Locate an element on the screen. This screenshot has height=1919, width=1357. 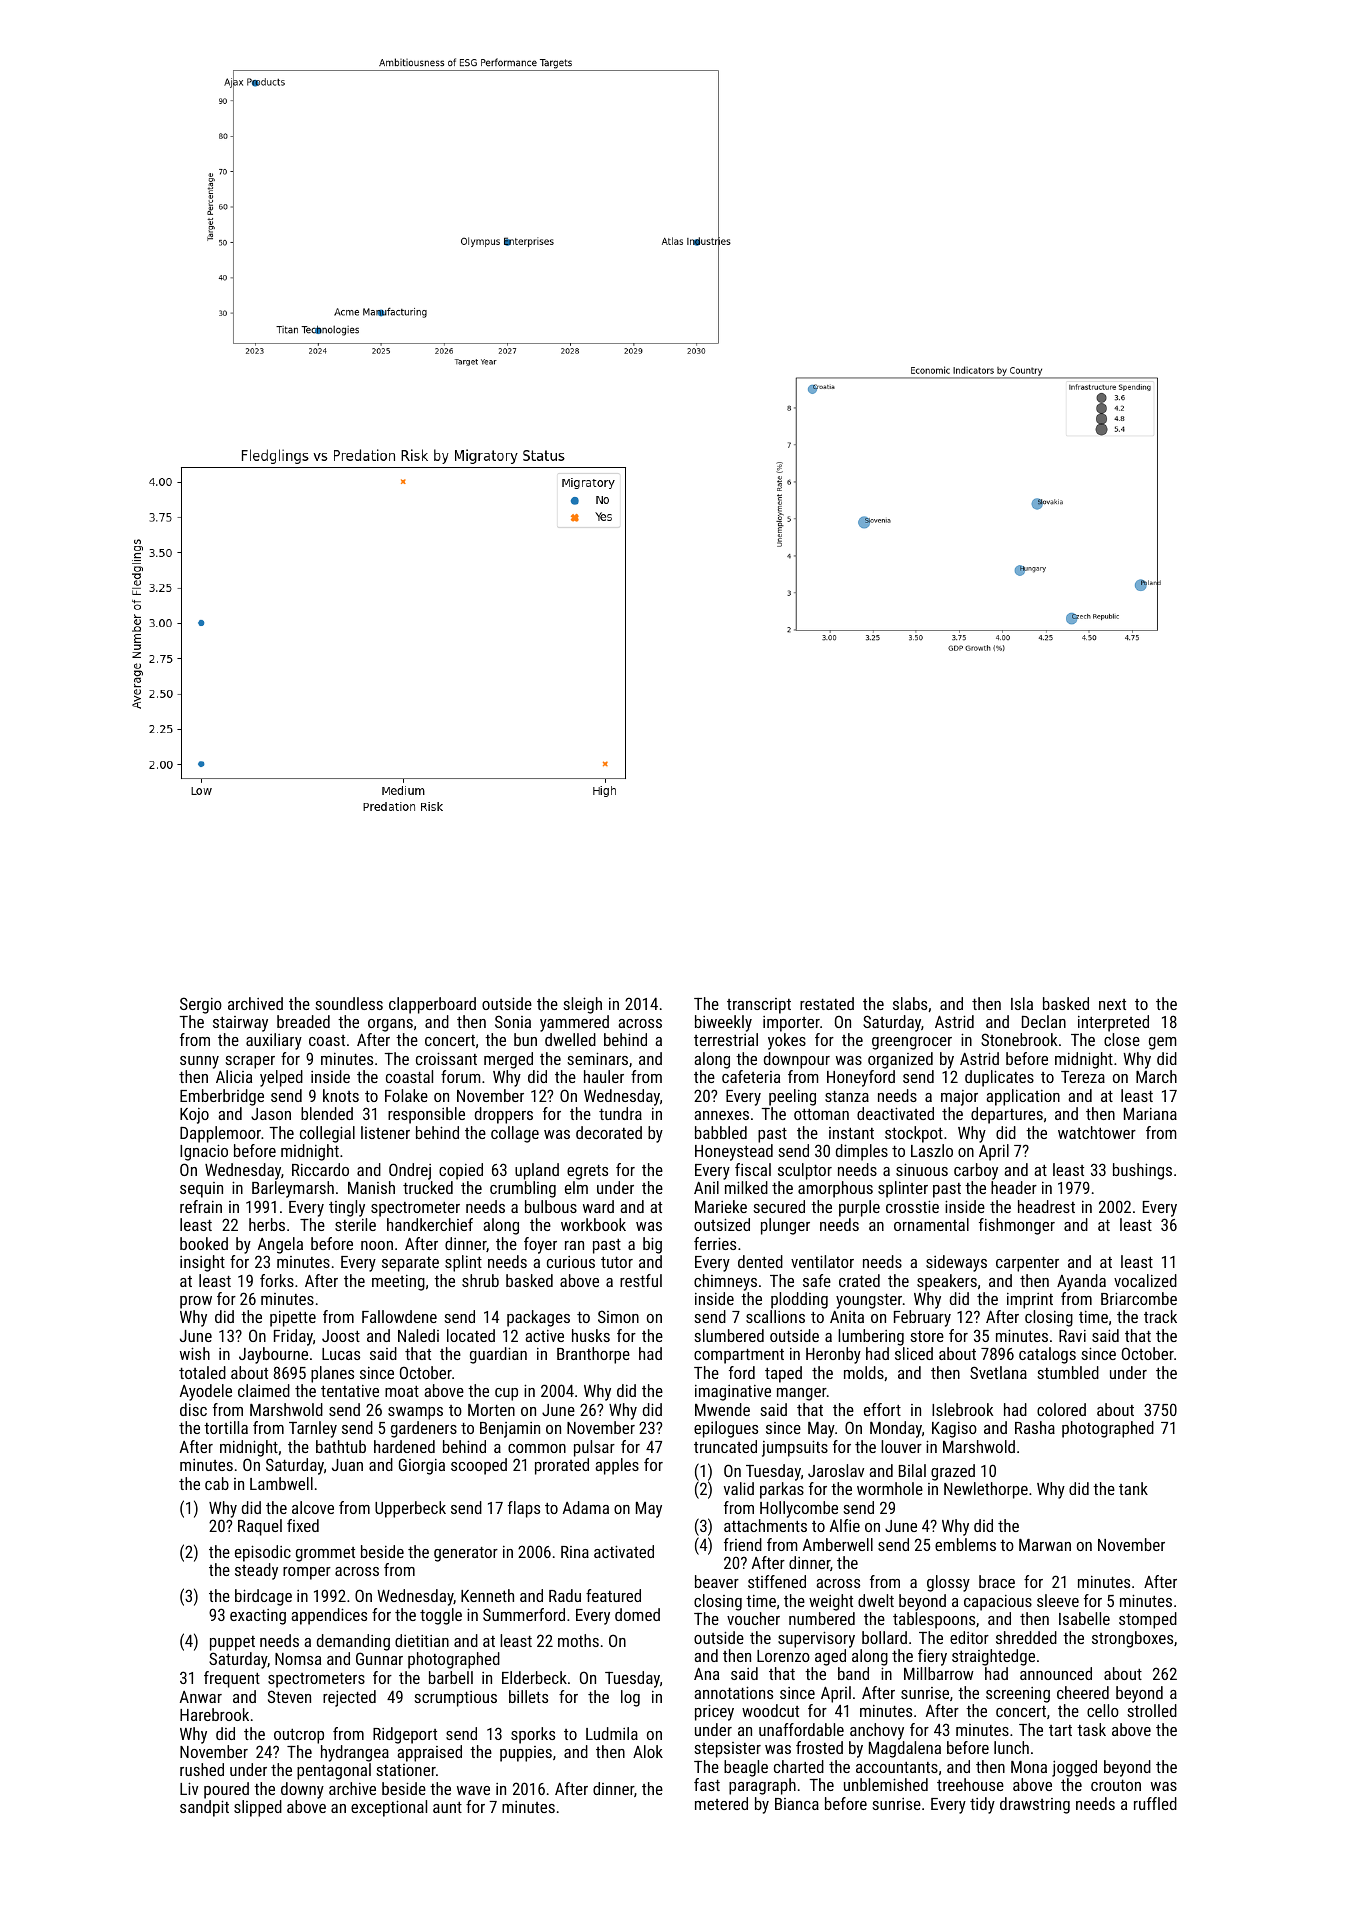
terrestrial is located at coordinates (726, 1039).
